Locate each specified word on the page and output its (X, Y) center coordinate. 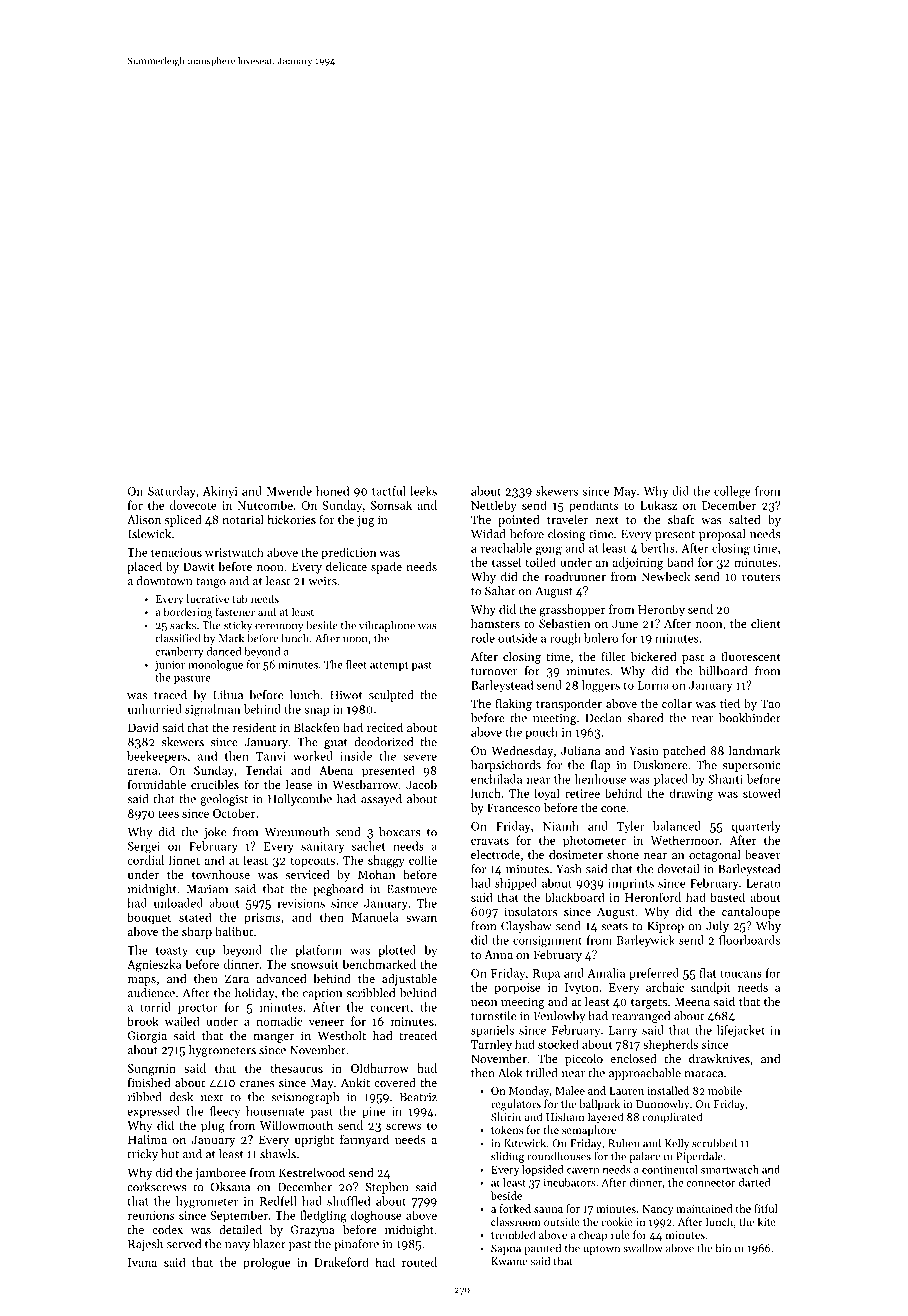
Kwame (509, 1261)
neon (484, 1003)
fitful (766, 1208)
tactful (389, 491)
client (766, 623)
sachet (368, 846)
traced (170, 695)
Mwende (289, 491)
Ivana (142, 1262)
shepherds (670, 1045)
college (732, 492)
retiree (582, 793)
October (234, 813)
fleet (356, 664)
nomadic (279, 1021)
